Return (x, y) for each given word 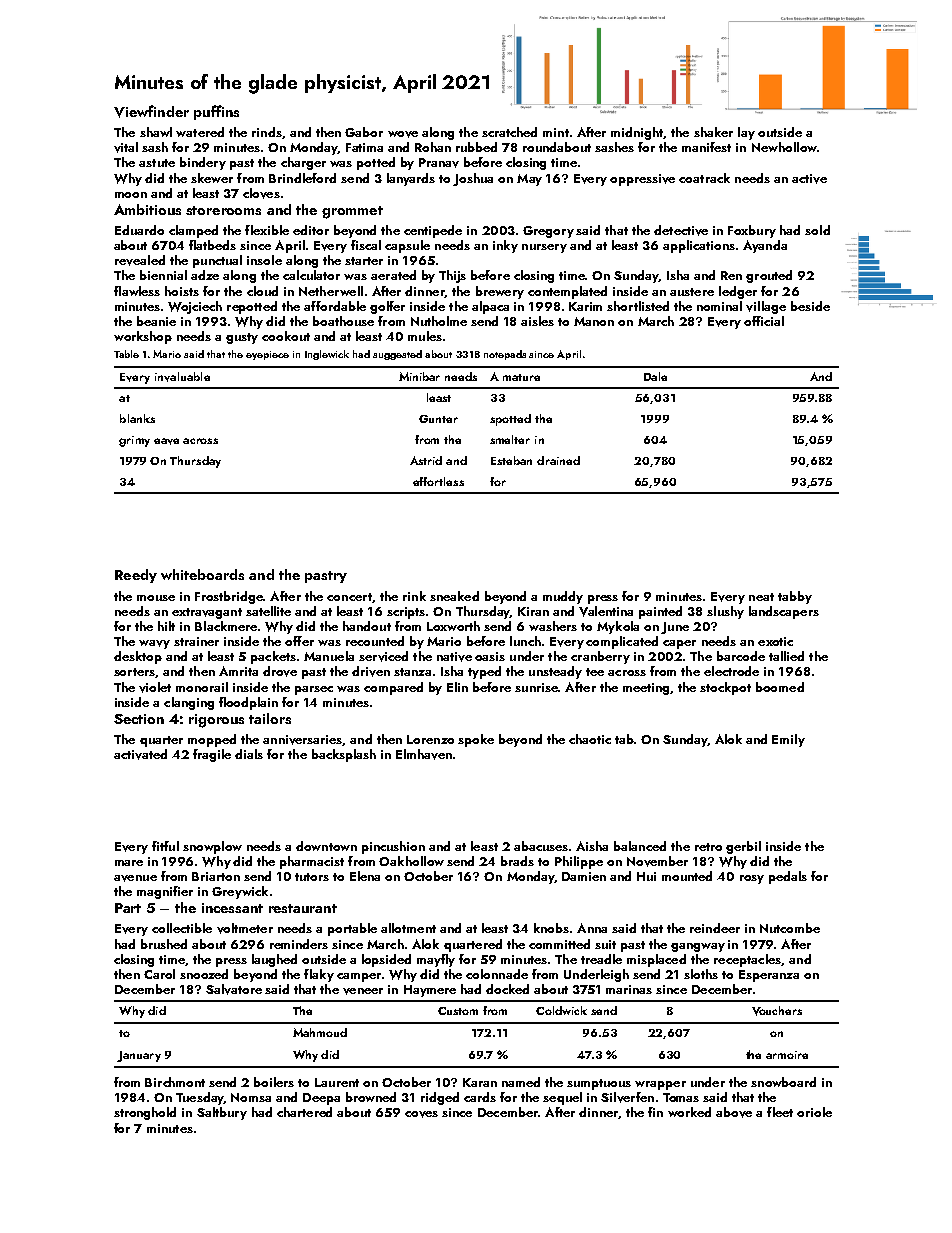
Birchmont (175, 1082)
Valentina (606, 611)
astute (157, 163)
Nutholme (439, 321)
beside (810, 306)
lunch (525, 641)
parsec (314, 690)
